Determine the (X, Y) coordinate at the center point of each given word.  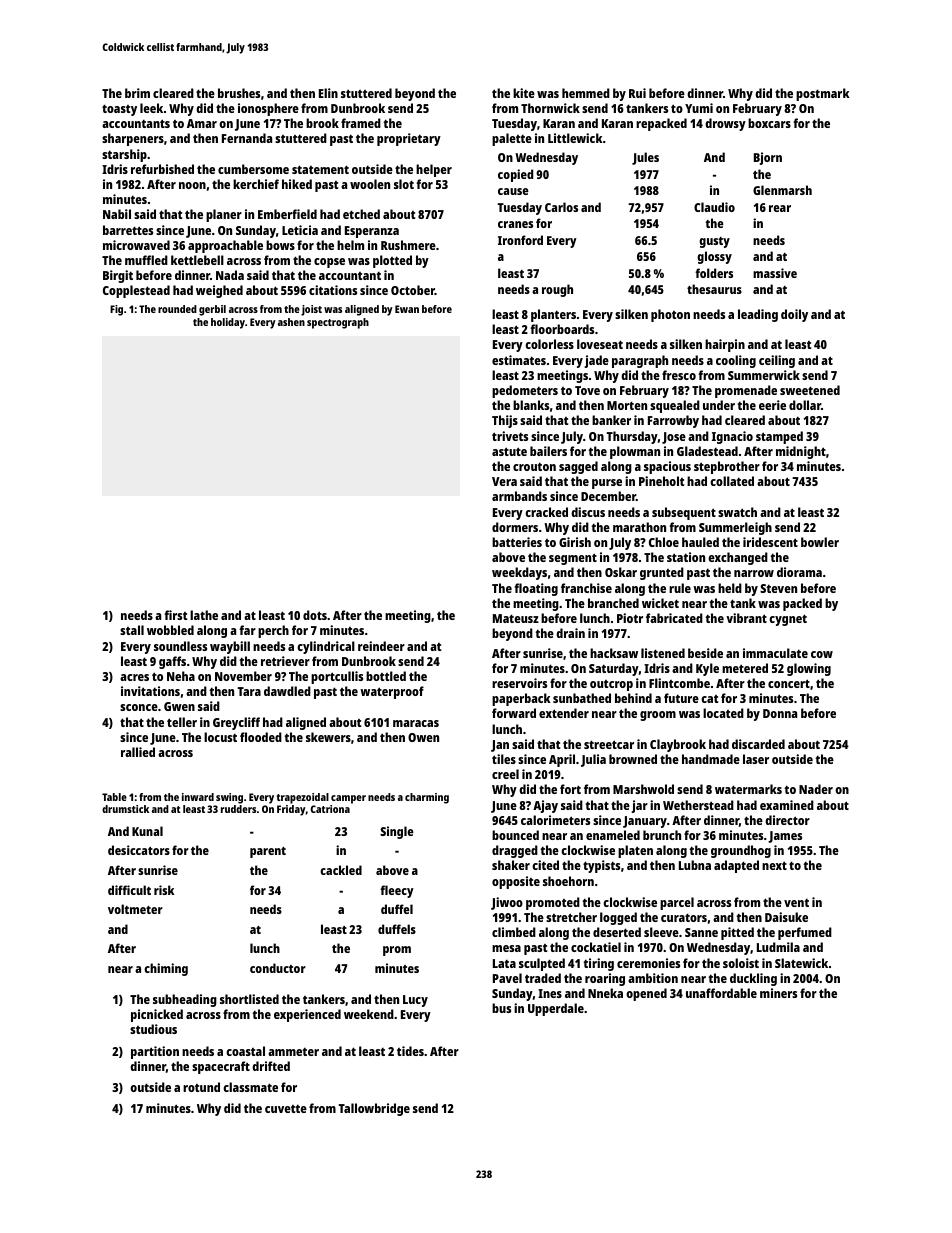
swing (229, 798)
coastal (245, 1051)
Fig (116, 310)
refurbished (162, 169)
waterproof (392, 692)
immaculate (775, 653)
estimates (519, 360)
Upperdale (556, 1009)
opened (646, 994)
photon (670, 315)
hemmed (586, 93)
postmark (823, 94)
